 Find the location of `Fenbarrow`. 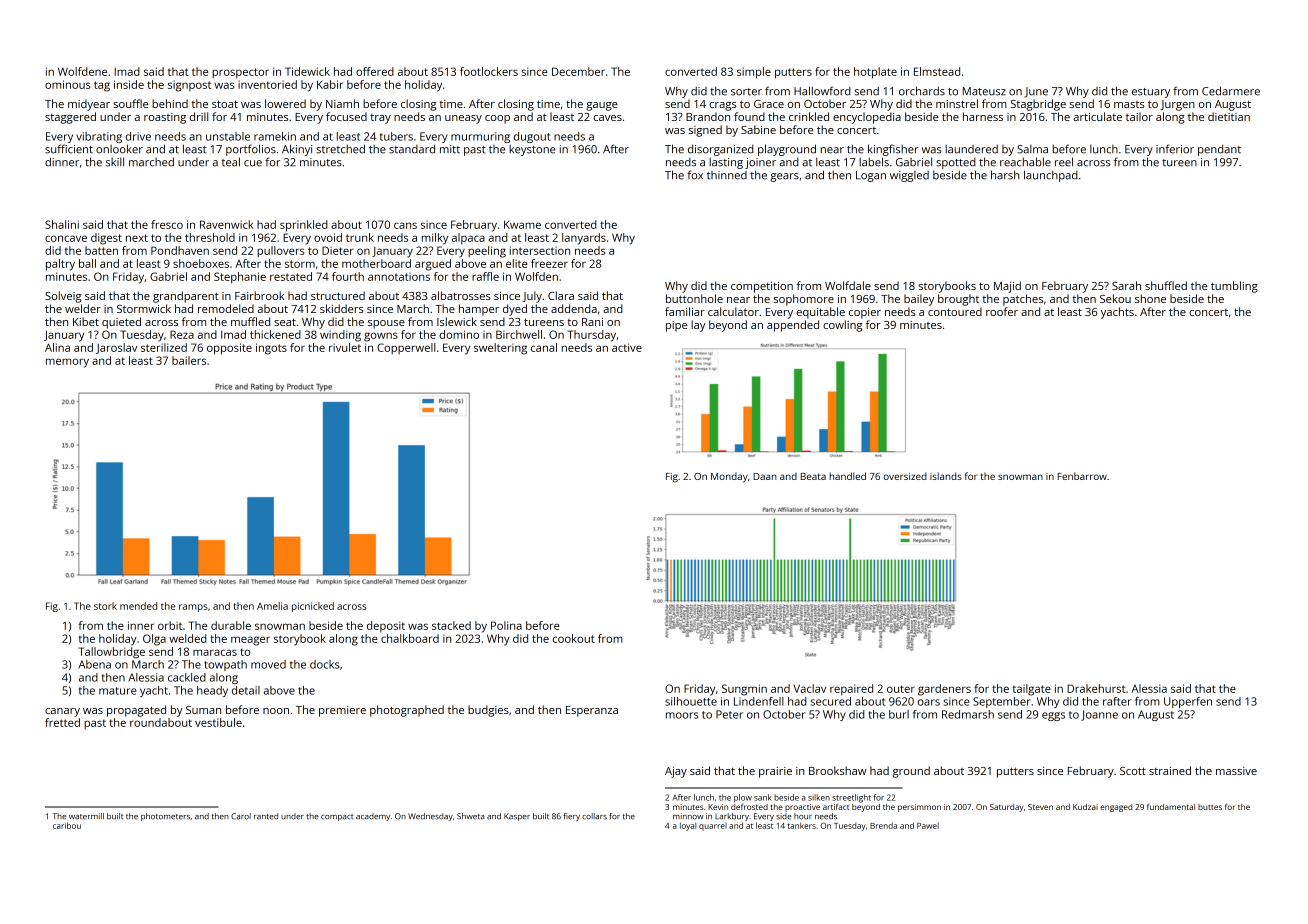

Fenbarrow is located at coordinates (1082, 476).
